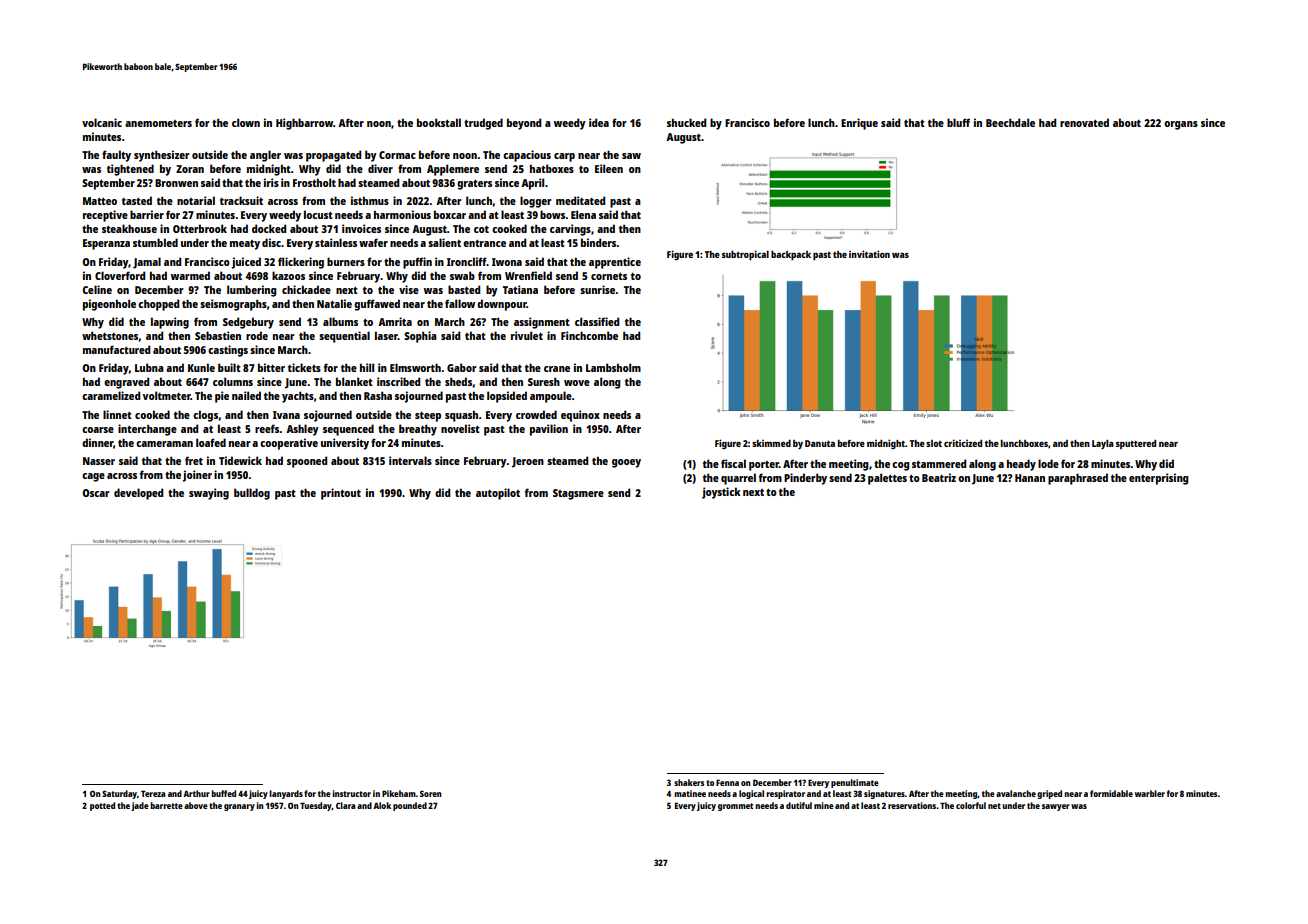  I want to click on Enrique, so click(859, 124).
